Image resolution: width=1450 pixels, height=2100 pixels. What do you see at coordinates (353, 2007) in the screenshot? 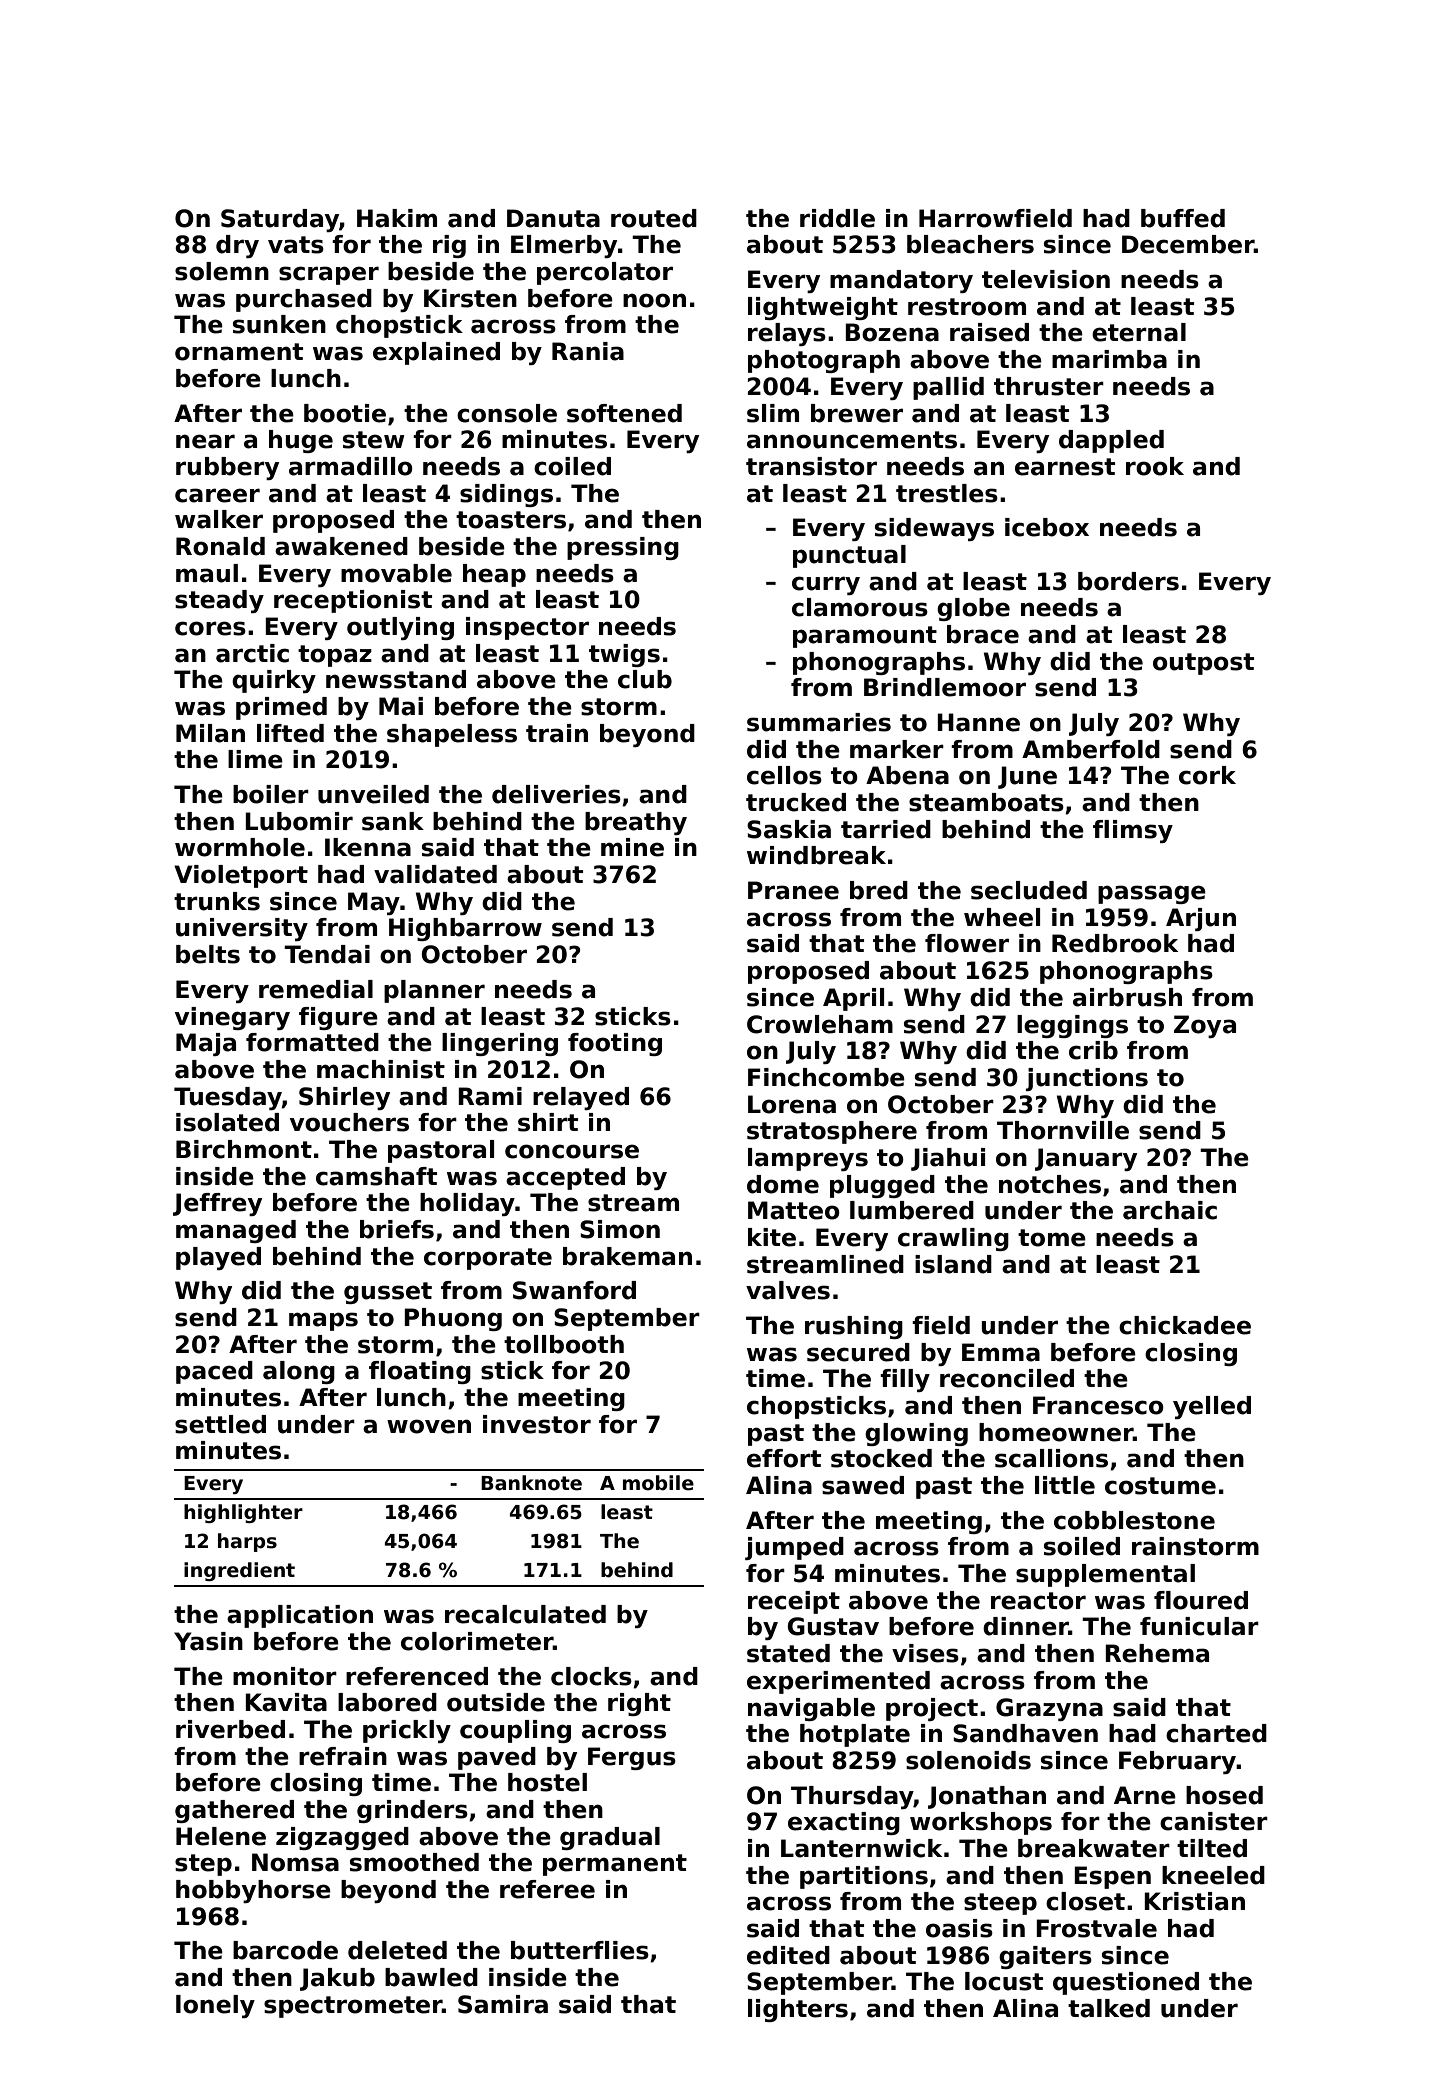
I see `spectrometer` at bounding box center [353, 2007].
